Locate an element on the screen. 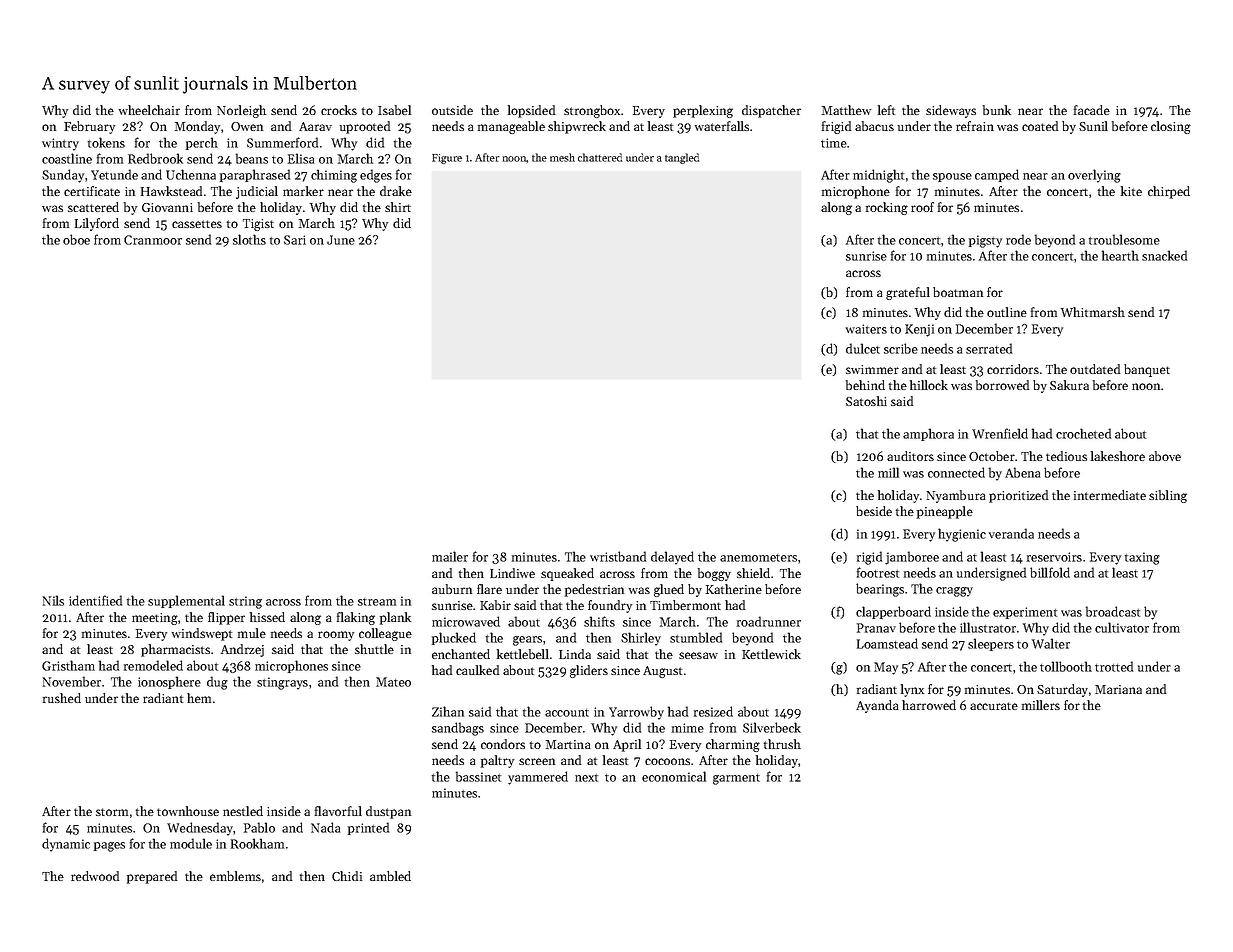 Image resolution: width=1233 pixels, height=952 pixels. garment is located at coordinates (736, 779).
